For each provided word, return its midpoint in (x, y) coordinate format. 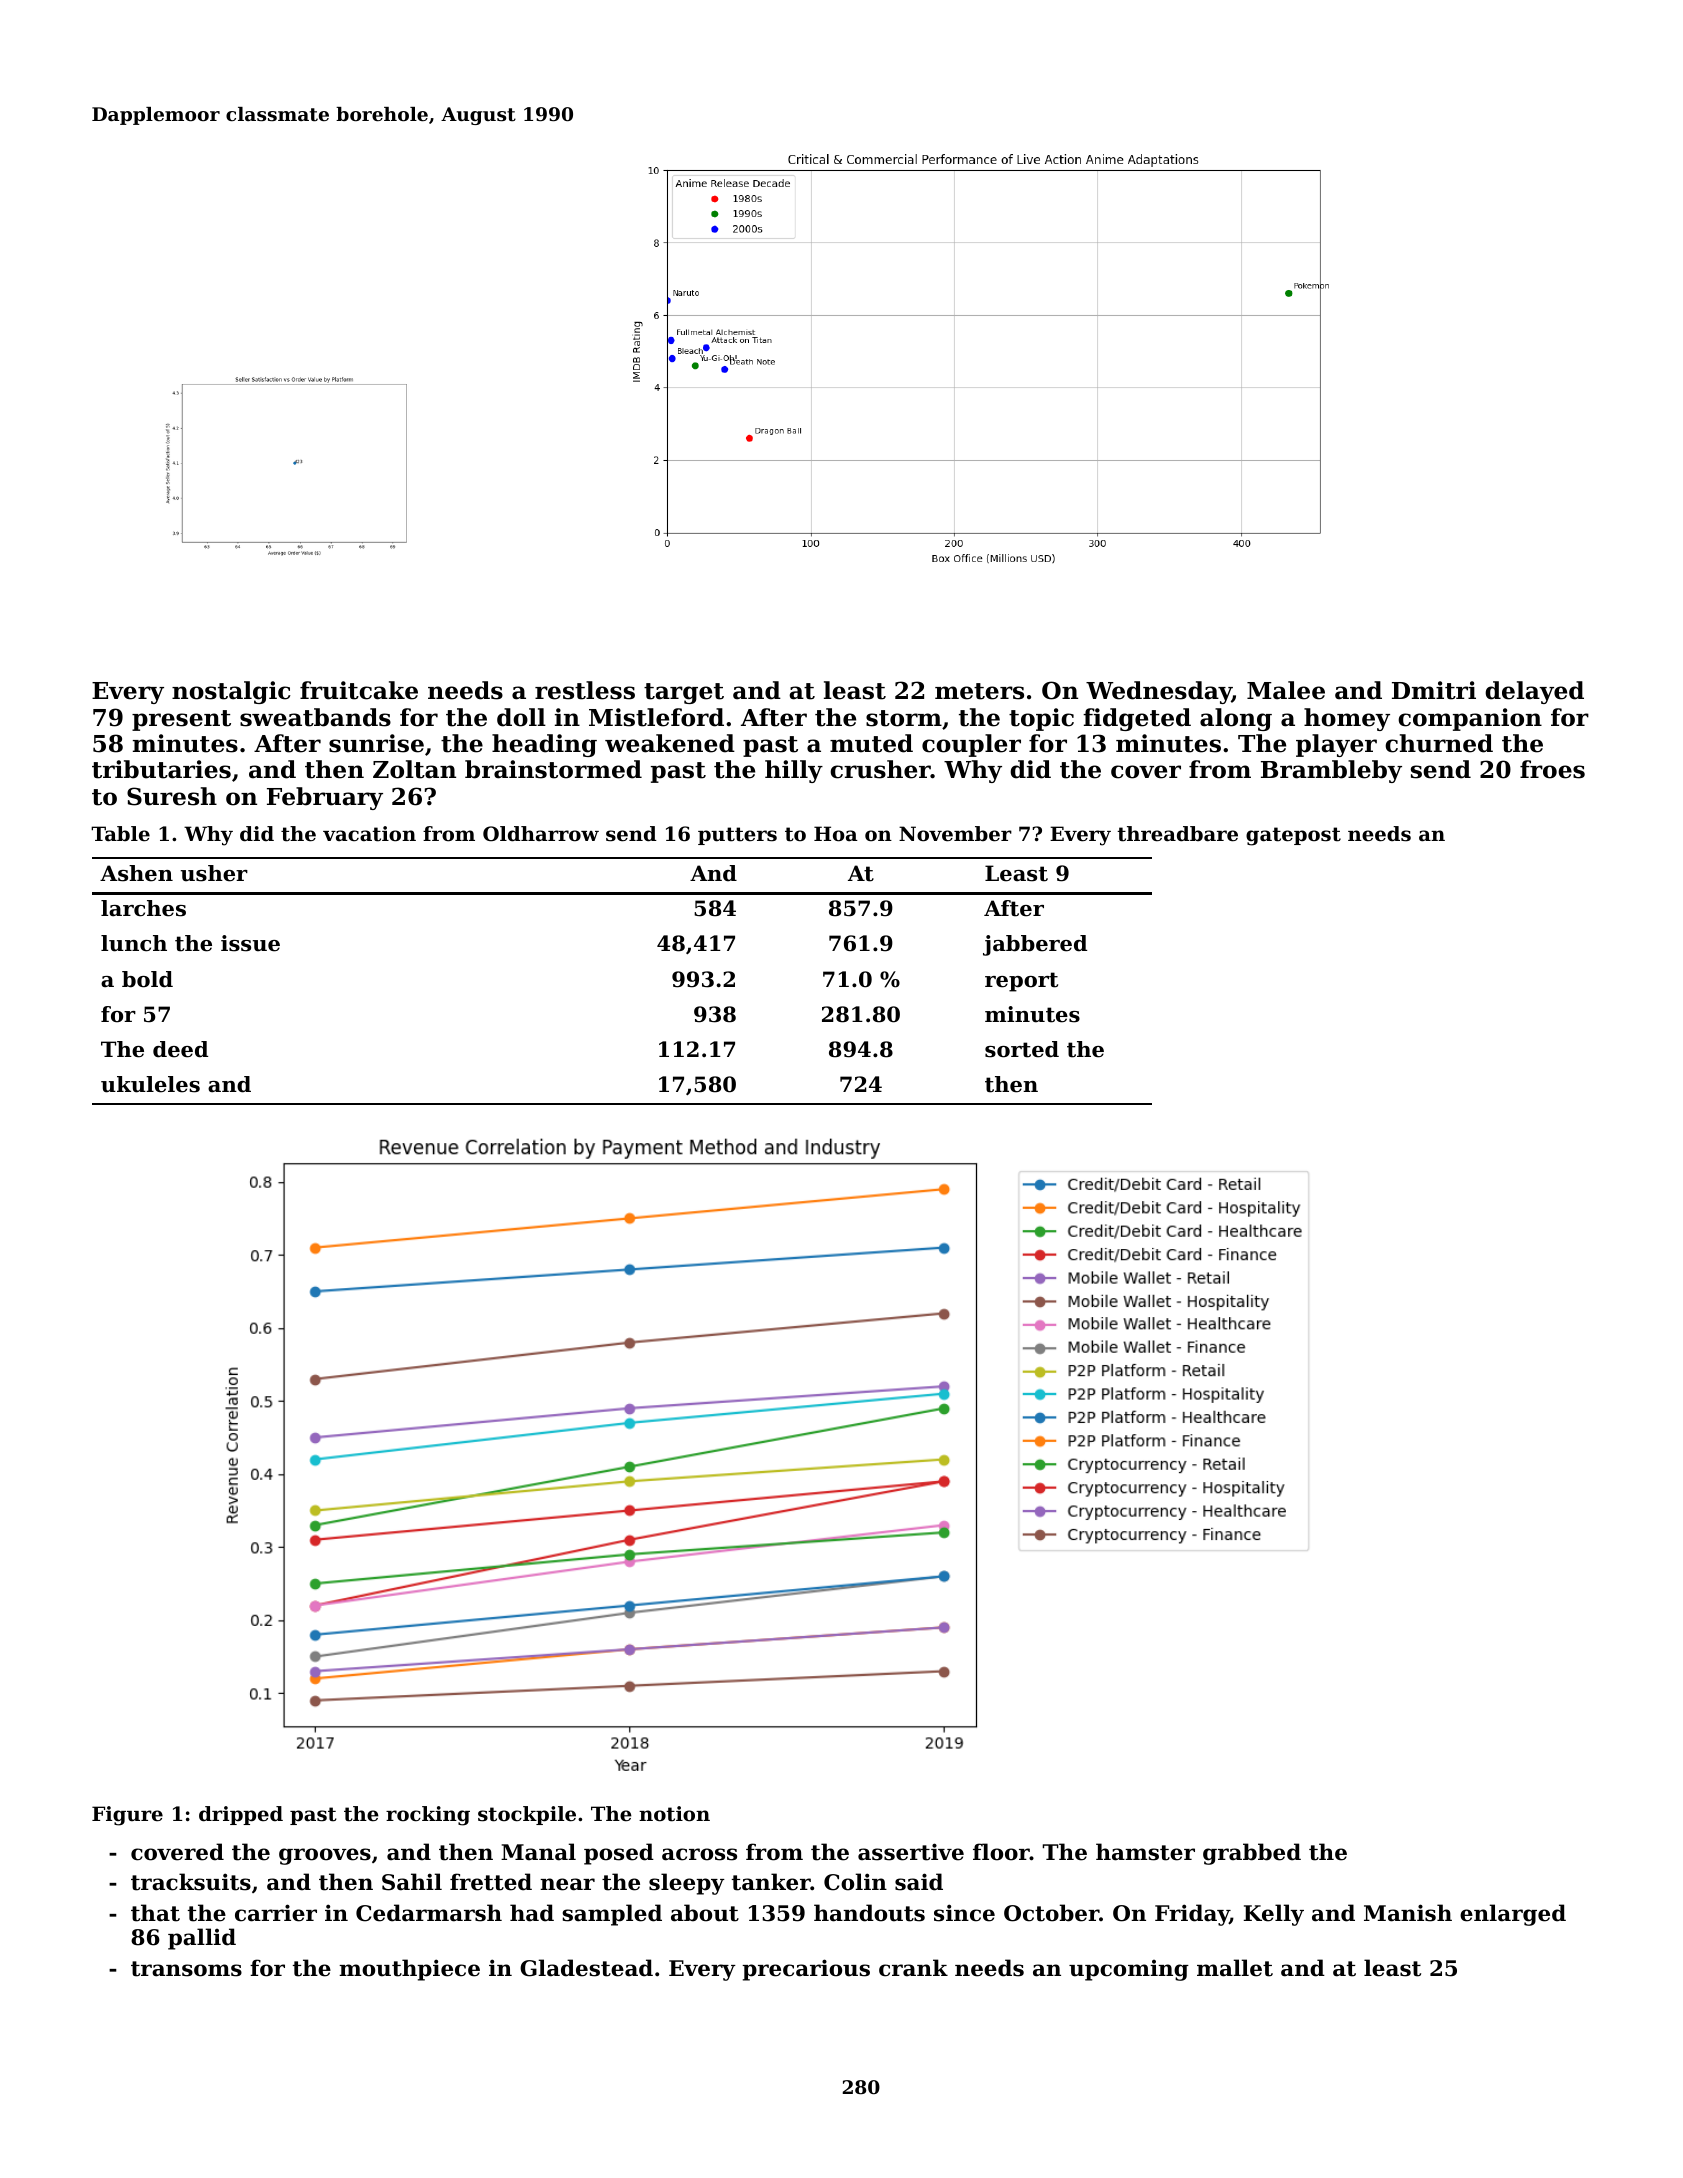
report (1021, 982)
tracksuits (191, 1882)
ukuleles (150, 1084)
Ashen (136, 873)
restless (585, 690)
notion (674, 1814)
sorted (1022, 1049)
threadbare (1177, 834)
